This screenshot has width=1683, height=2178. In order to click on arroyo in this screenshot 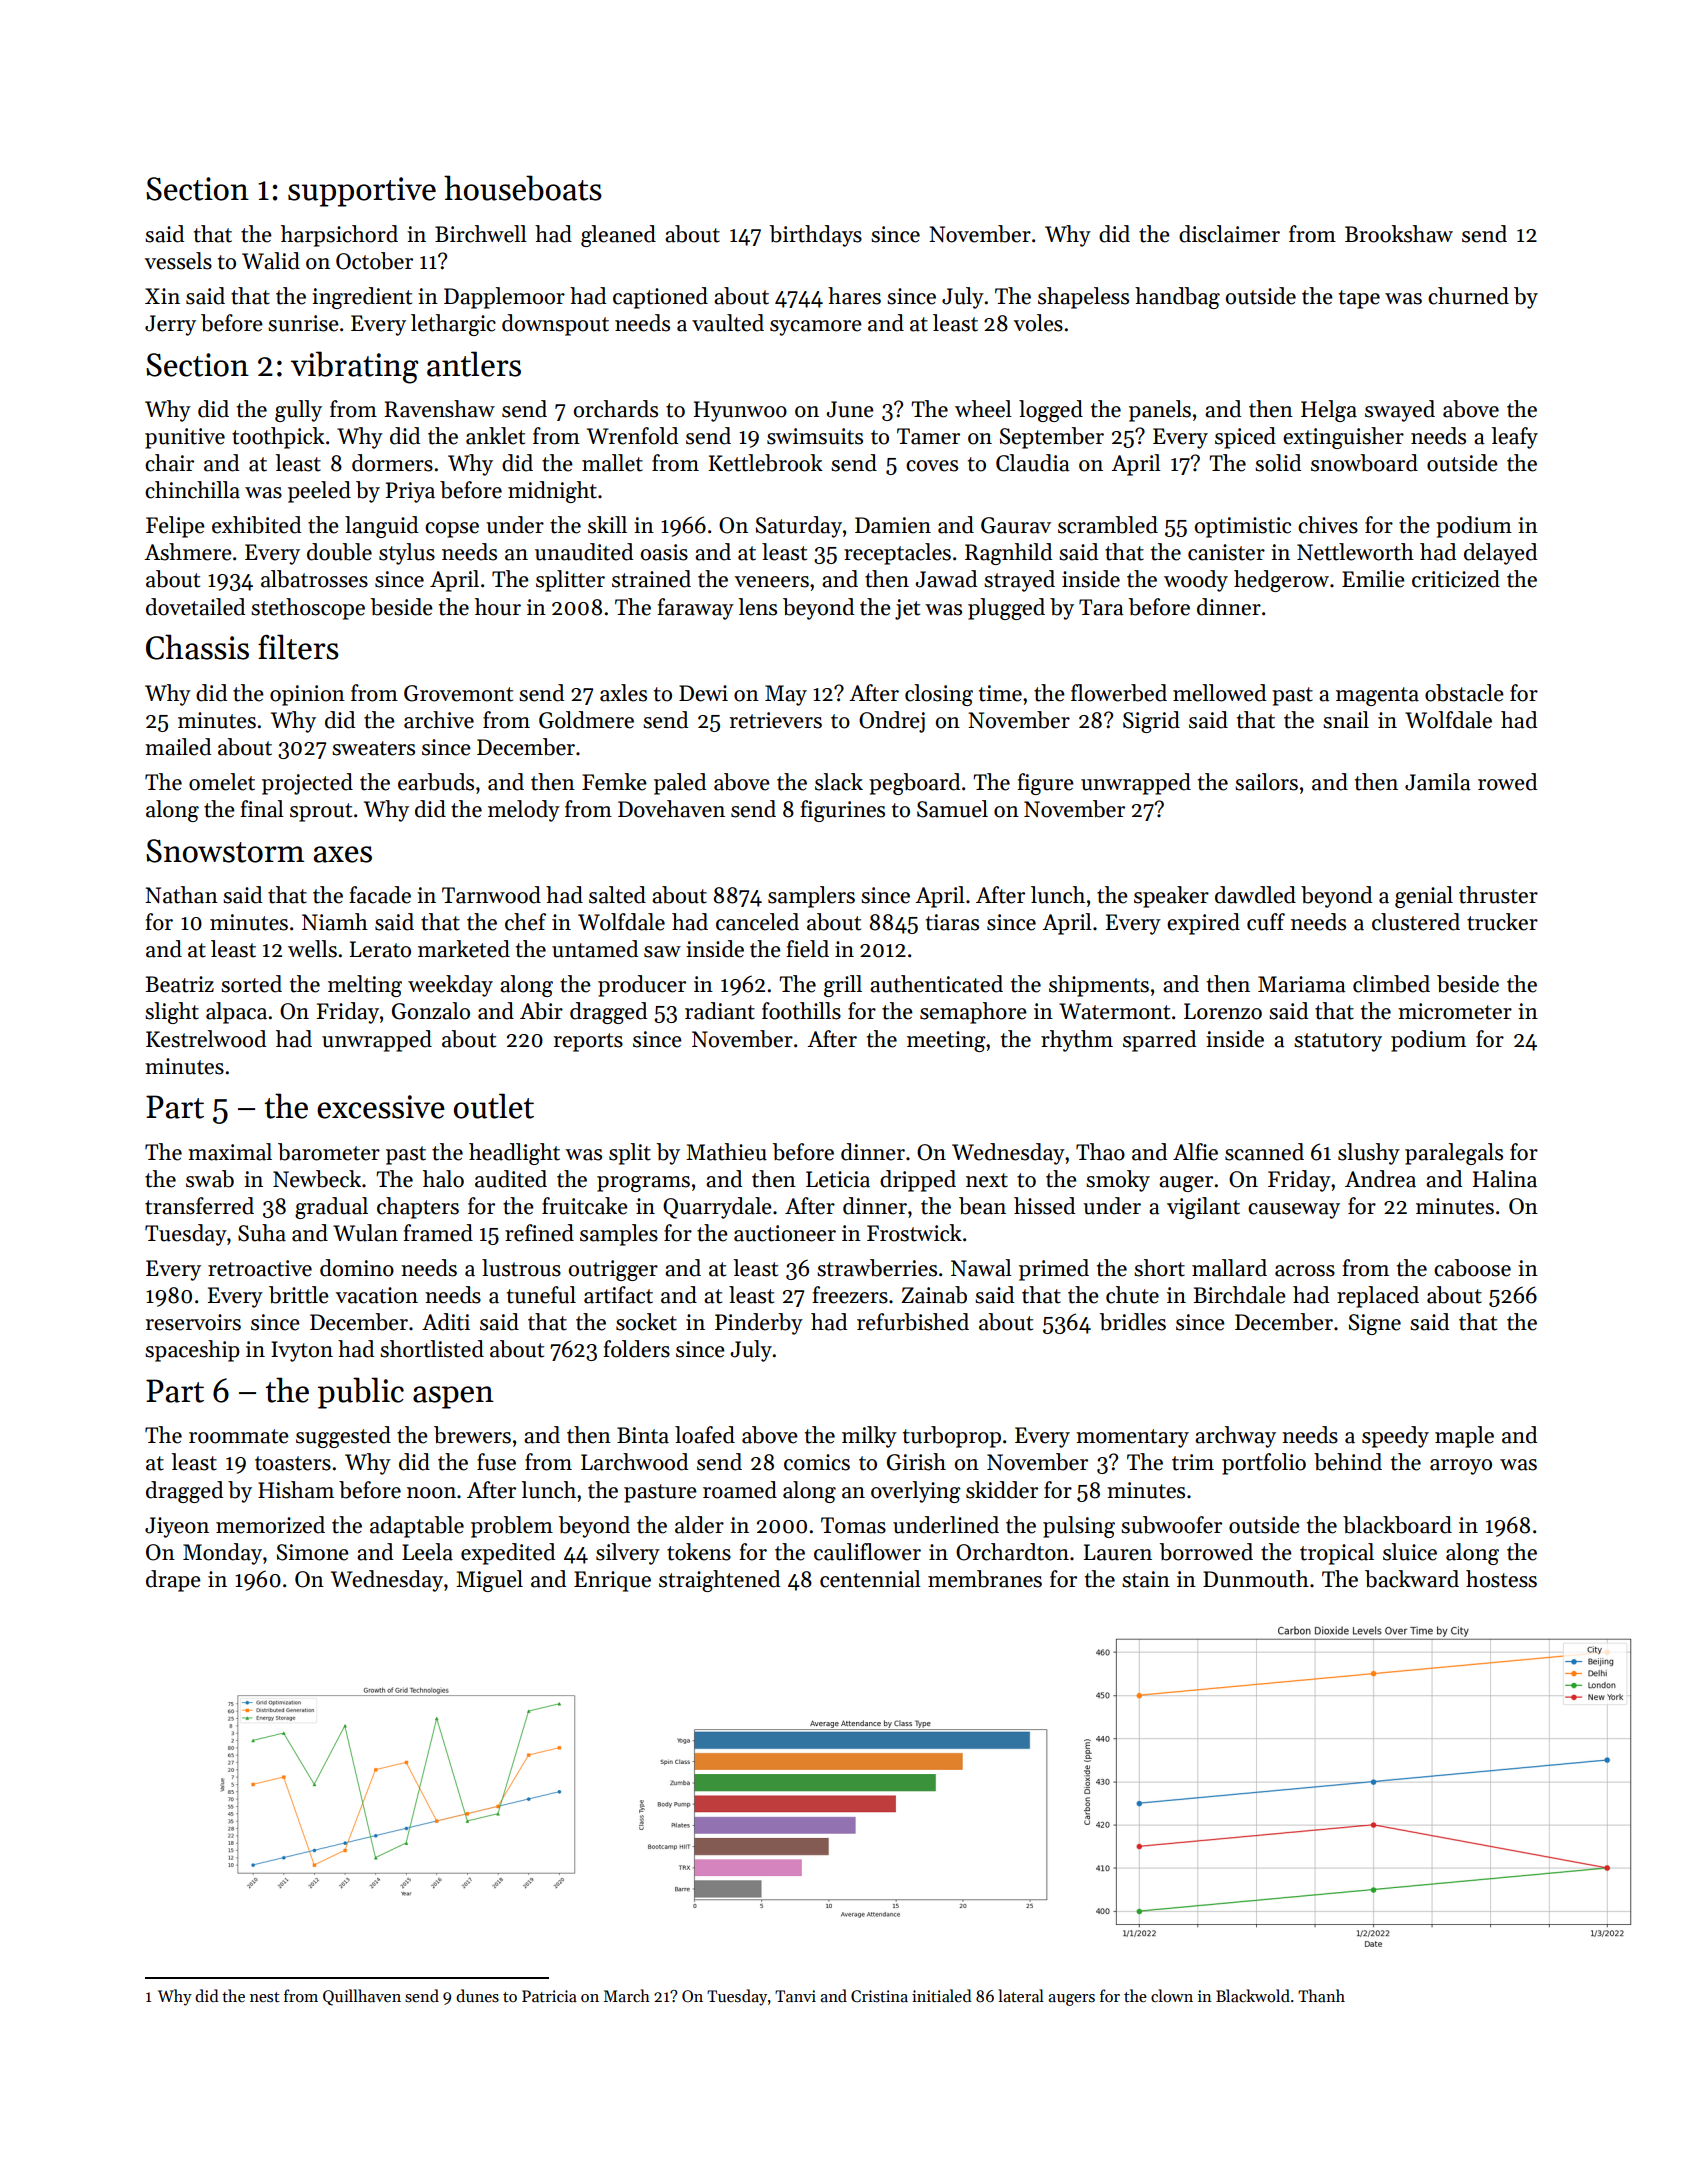, I will do `click(1461, 1467)`.
